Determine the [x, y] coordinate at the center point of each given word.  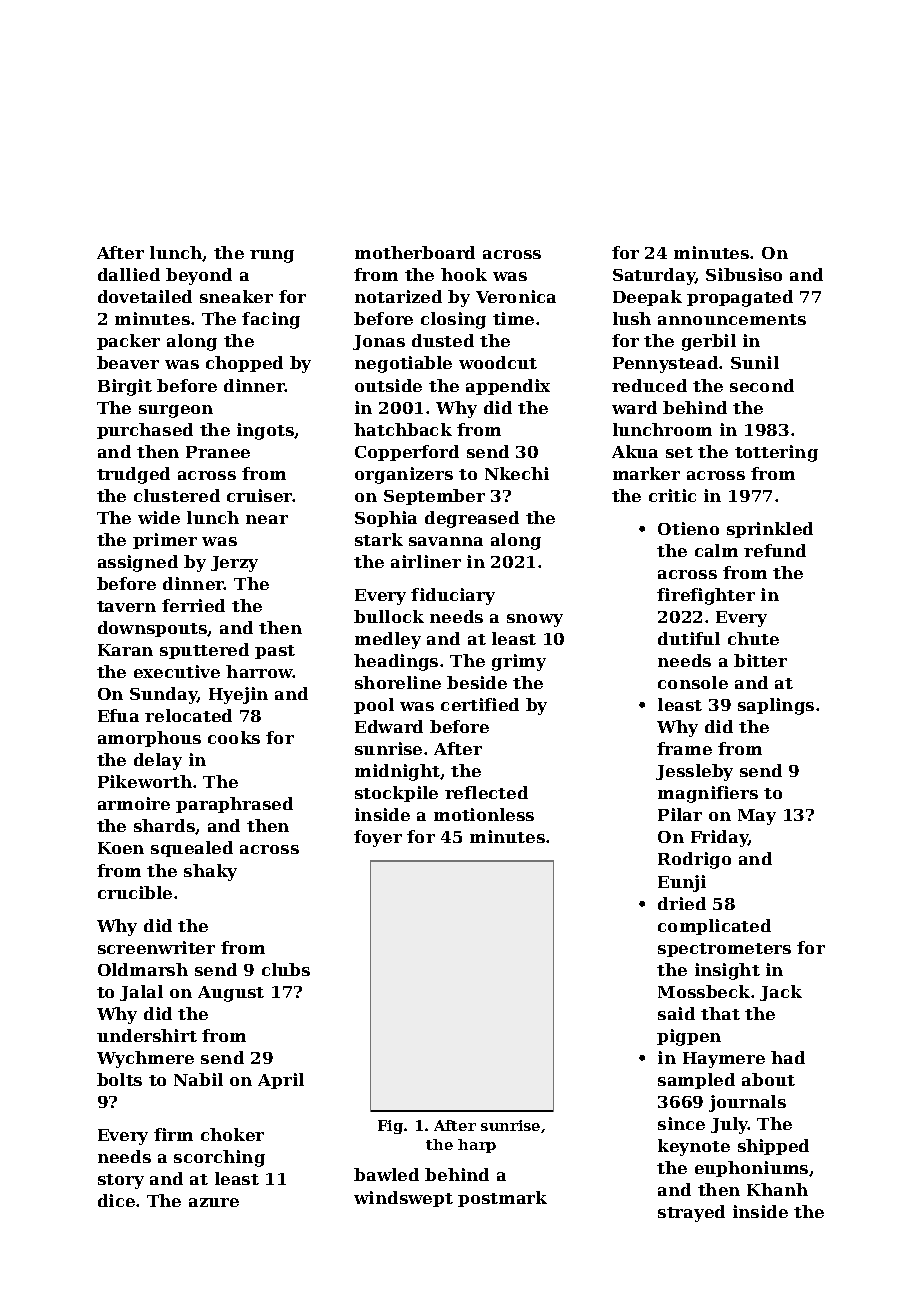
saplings [776, 706]
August [231, 994]
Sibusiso [744, 274]
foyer [378, 838]
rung [272, 256]
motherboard [415, 252]
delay [158, 761]
